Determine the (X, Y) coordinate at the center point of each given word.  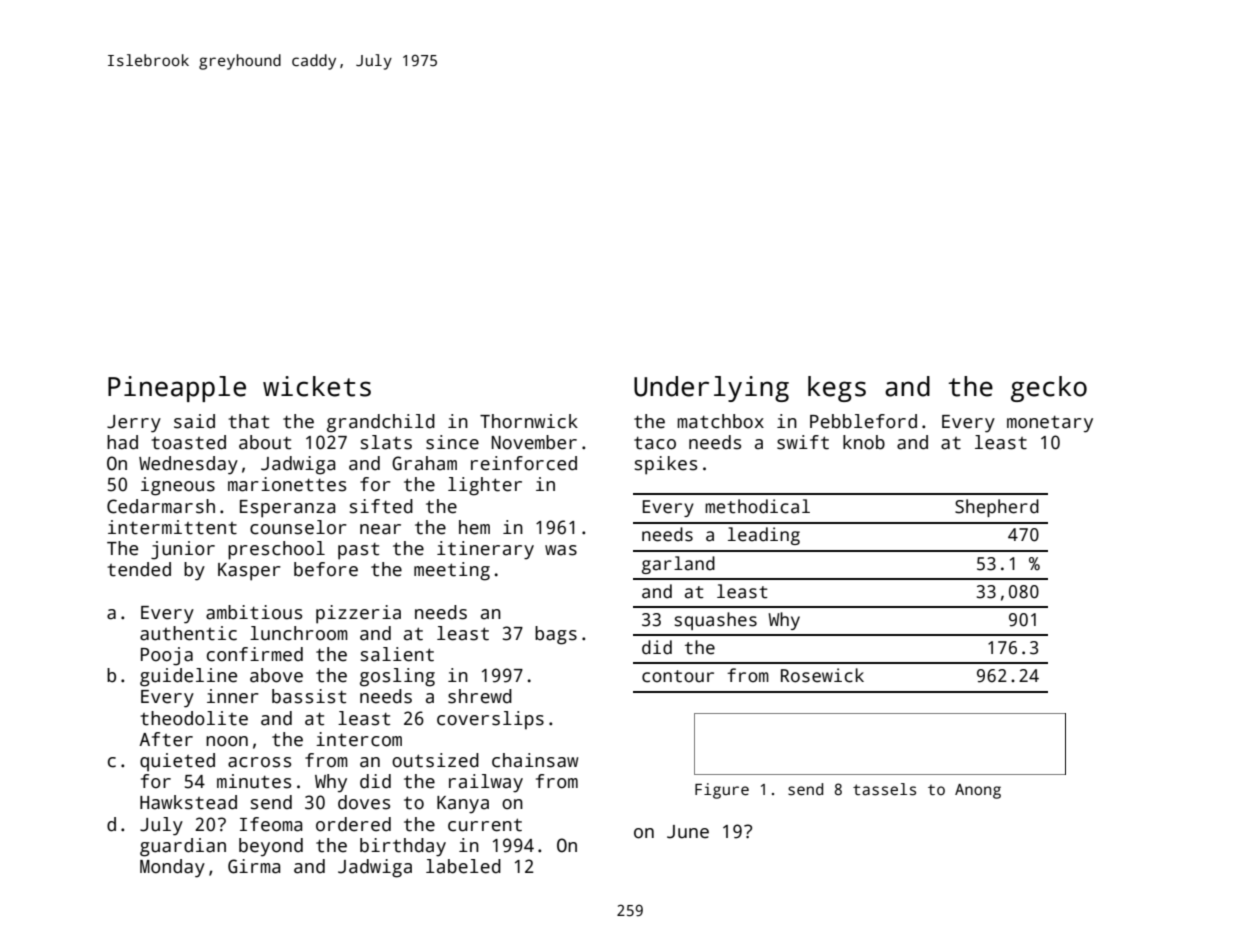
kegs (837, 389)
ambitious (254, 612)
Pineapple (177, 389)
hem (474, 527)
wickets (317, 386)
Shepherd (997, 508)
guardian (183, 847)
